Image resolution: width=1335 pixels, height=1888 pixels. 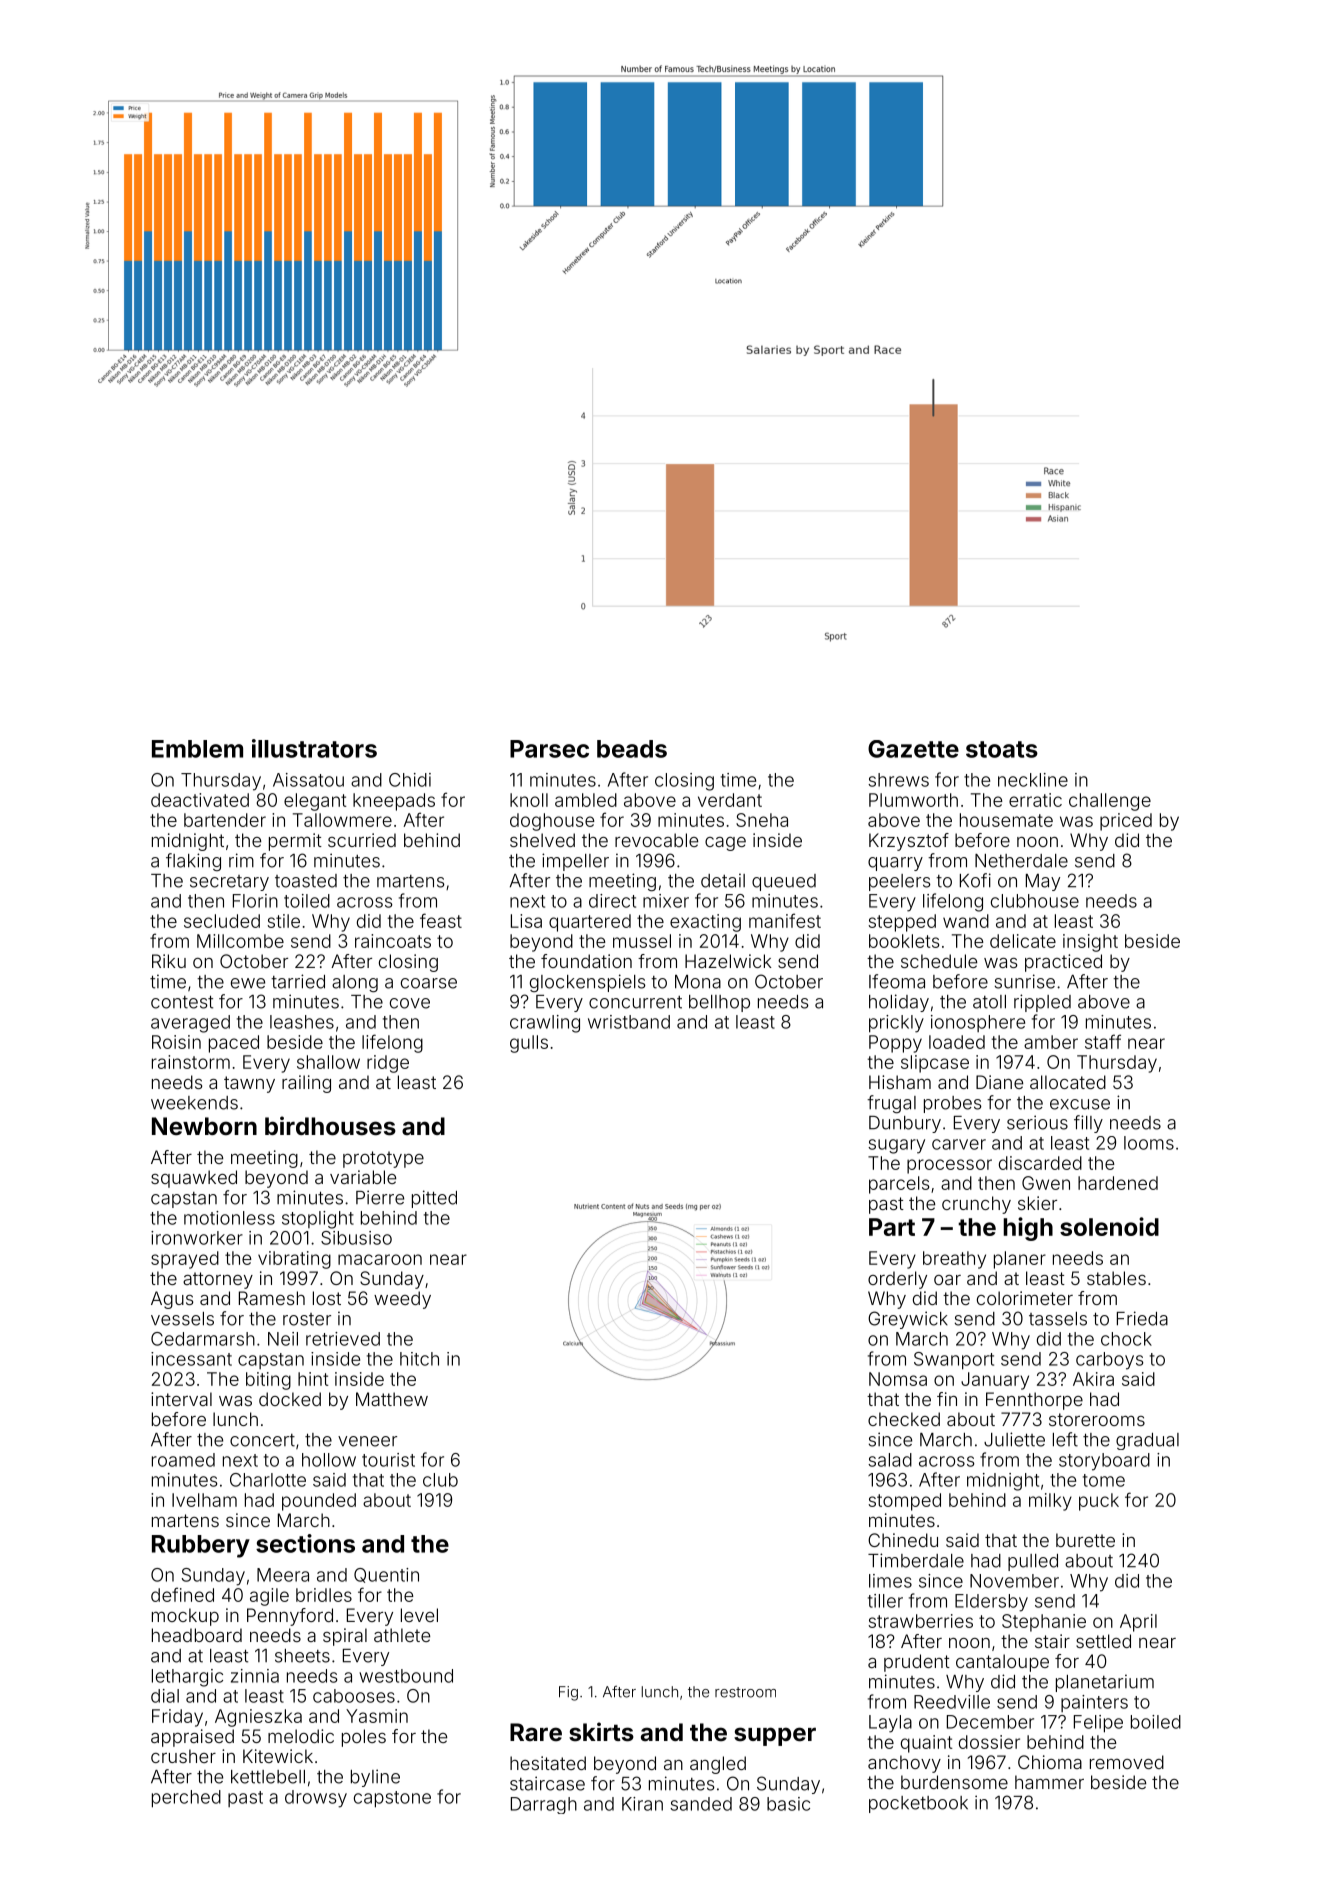 I want to click on sugary, so click(x=896, y=1146).
